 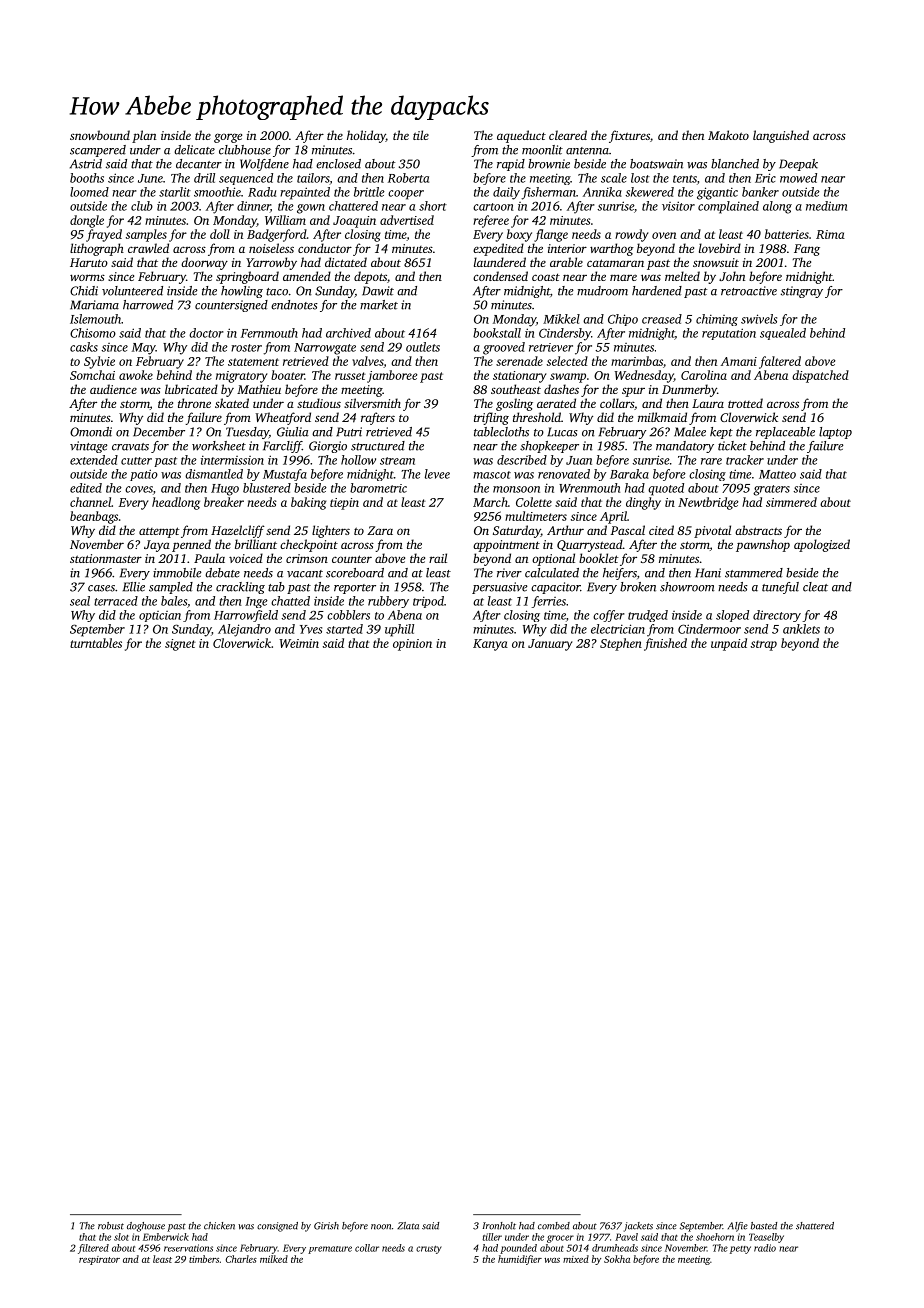 I want to click on unpaid, so click(x=729, y=644).
